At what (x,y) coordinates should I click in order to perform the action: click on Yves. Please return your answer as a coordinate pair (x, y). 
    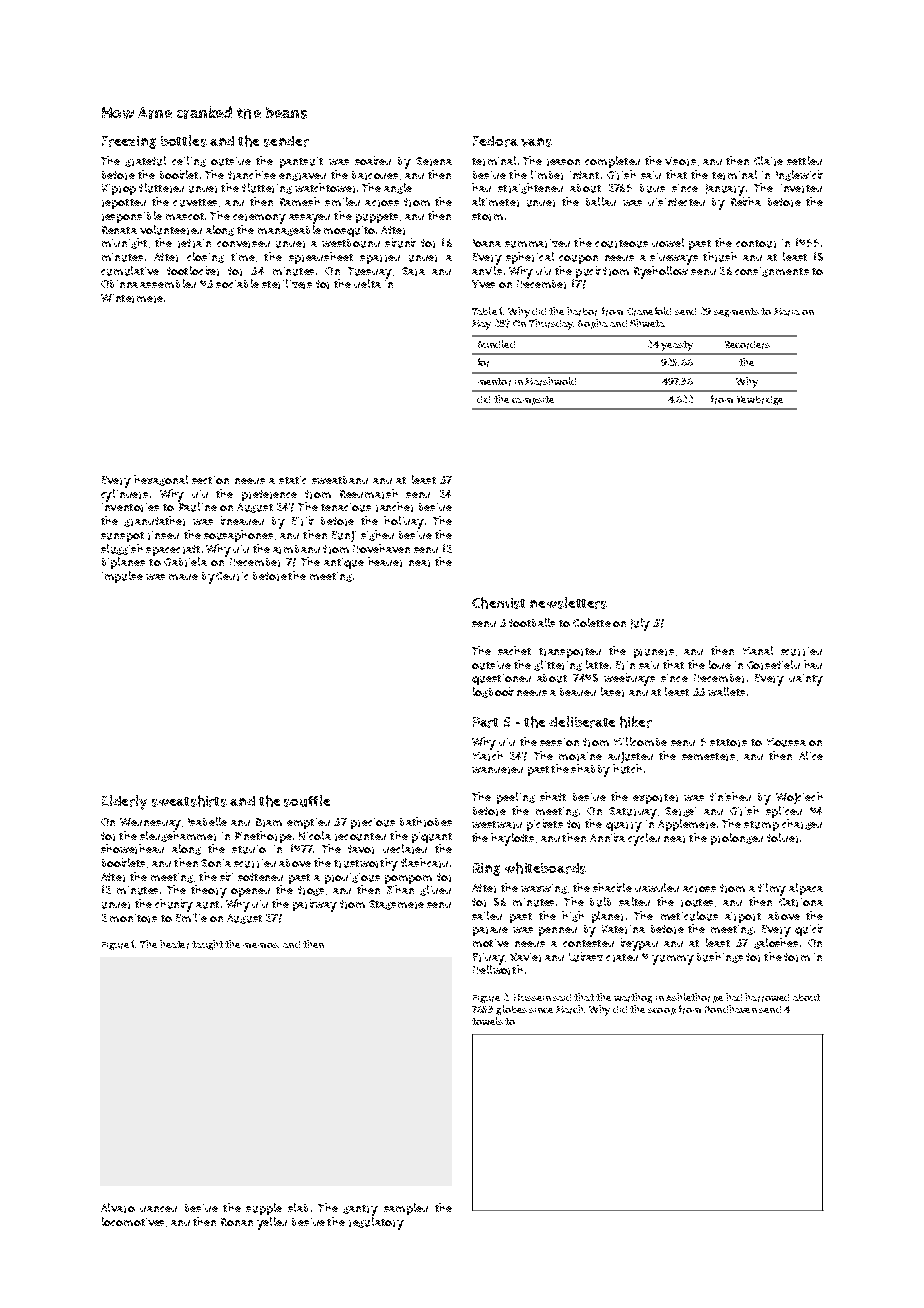
    Looking at the image, I should click on (483, 284).
